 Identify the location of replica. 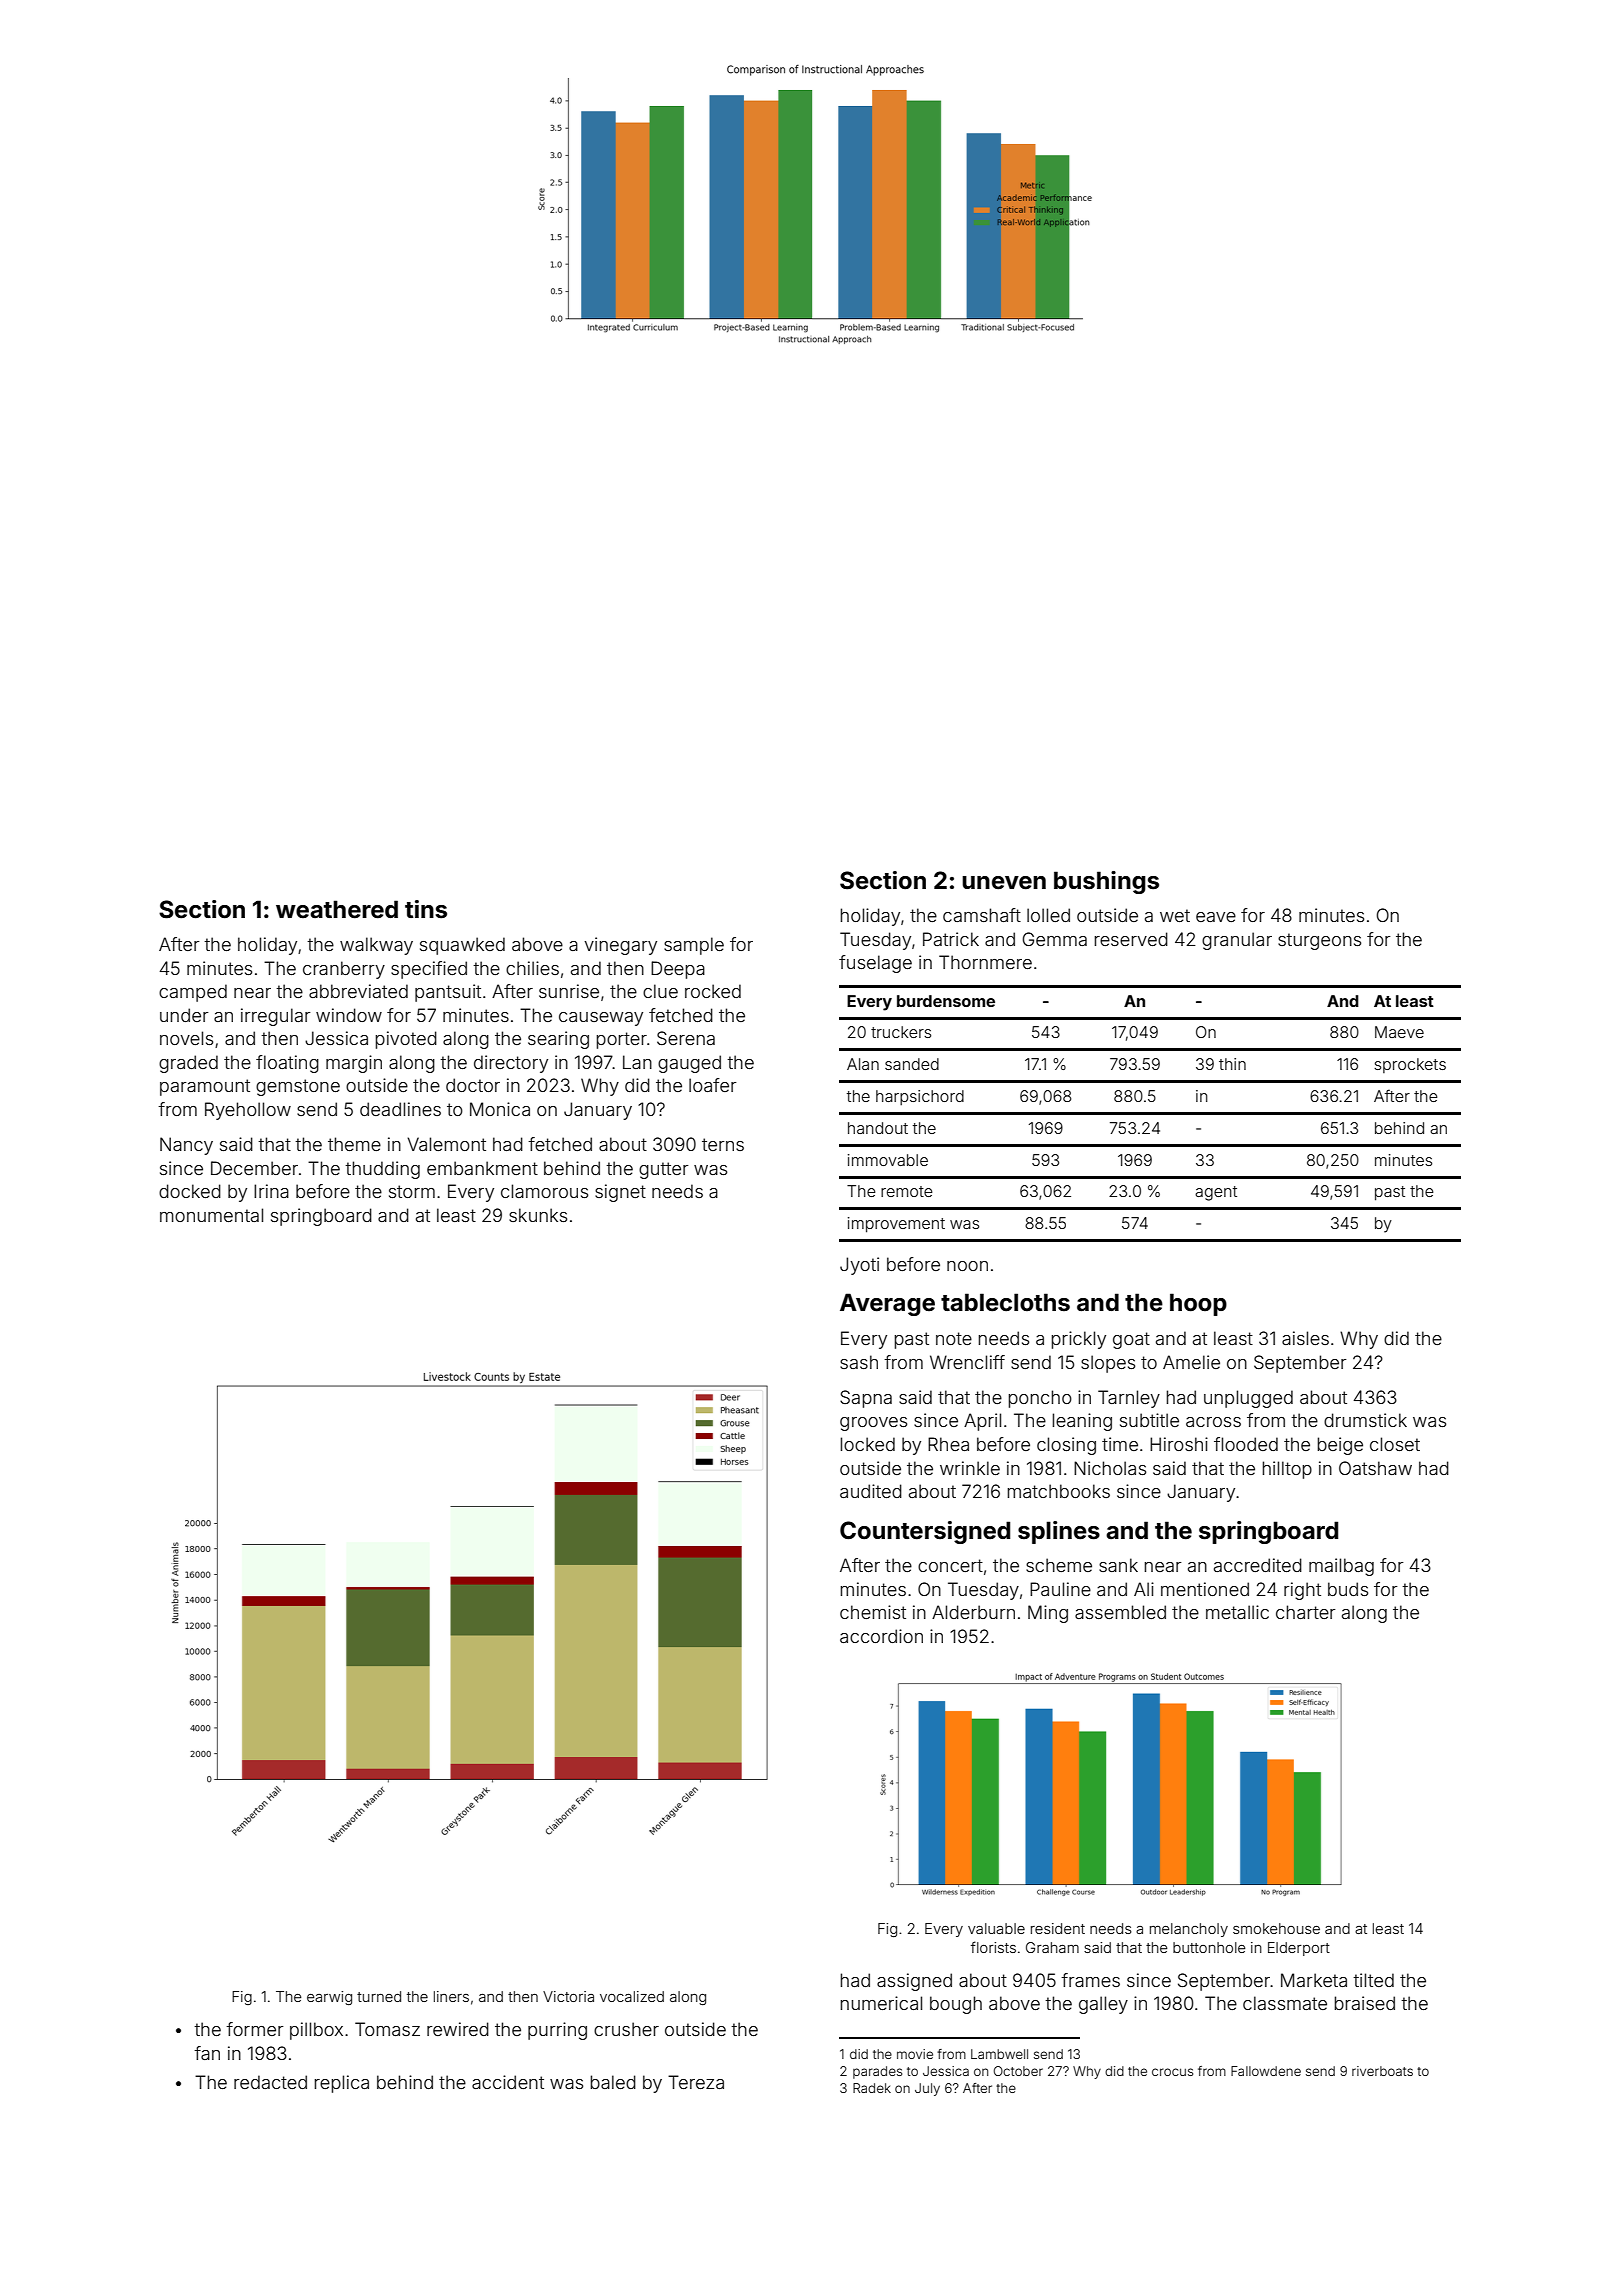
(342, 2084).
